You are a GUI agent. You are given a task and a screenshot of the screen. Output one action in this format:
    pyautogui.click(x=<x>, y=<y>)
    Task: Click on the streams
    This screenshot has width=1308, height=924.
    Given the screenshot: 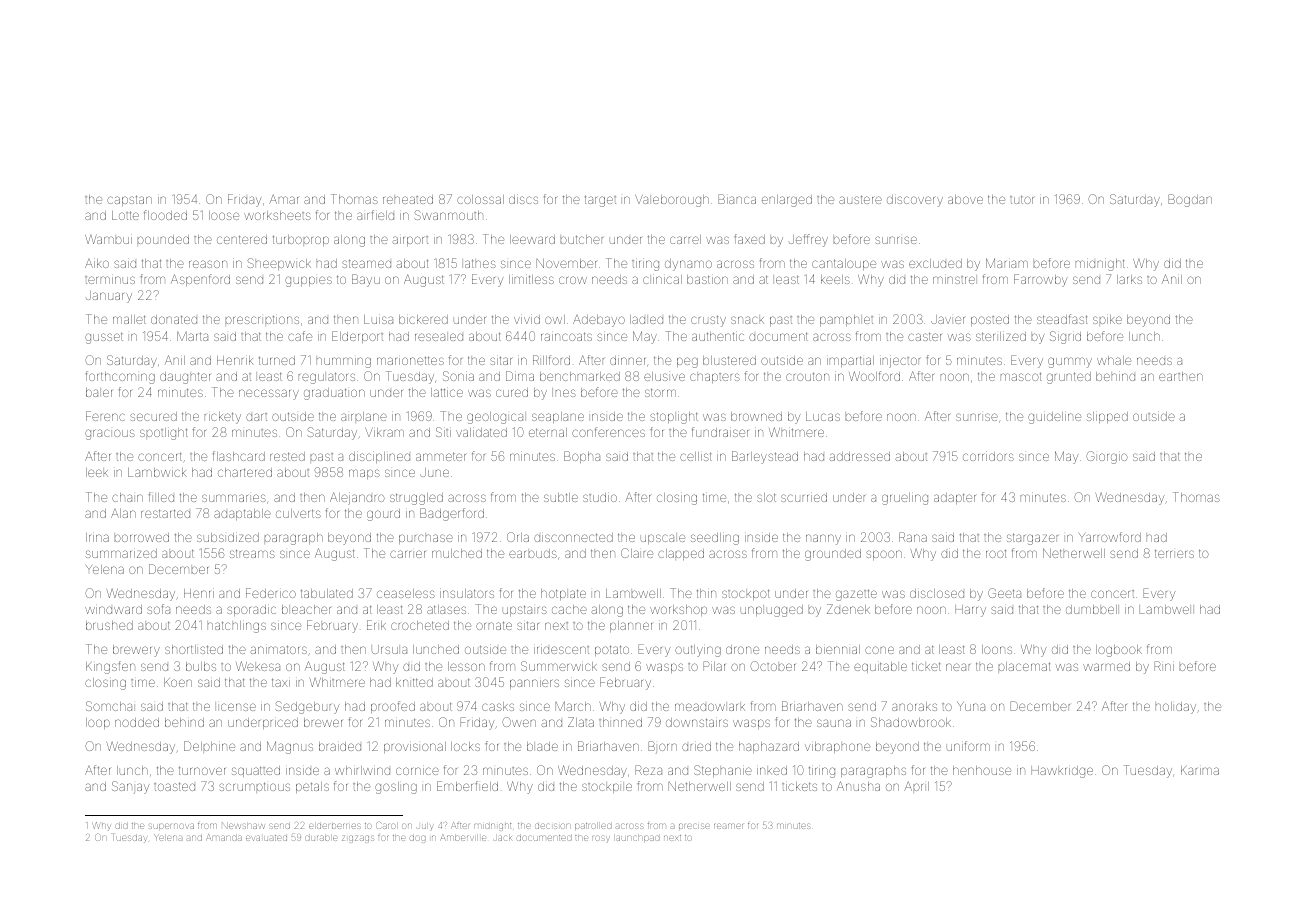 What is the action you would take?
    pyautogui.click(x=252, y=553)
